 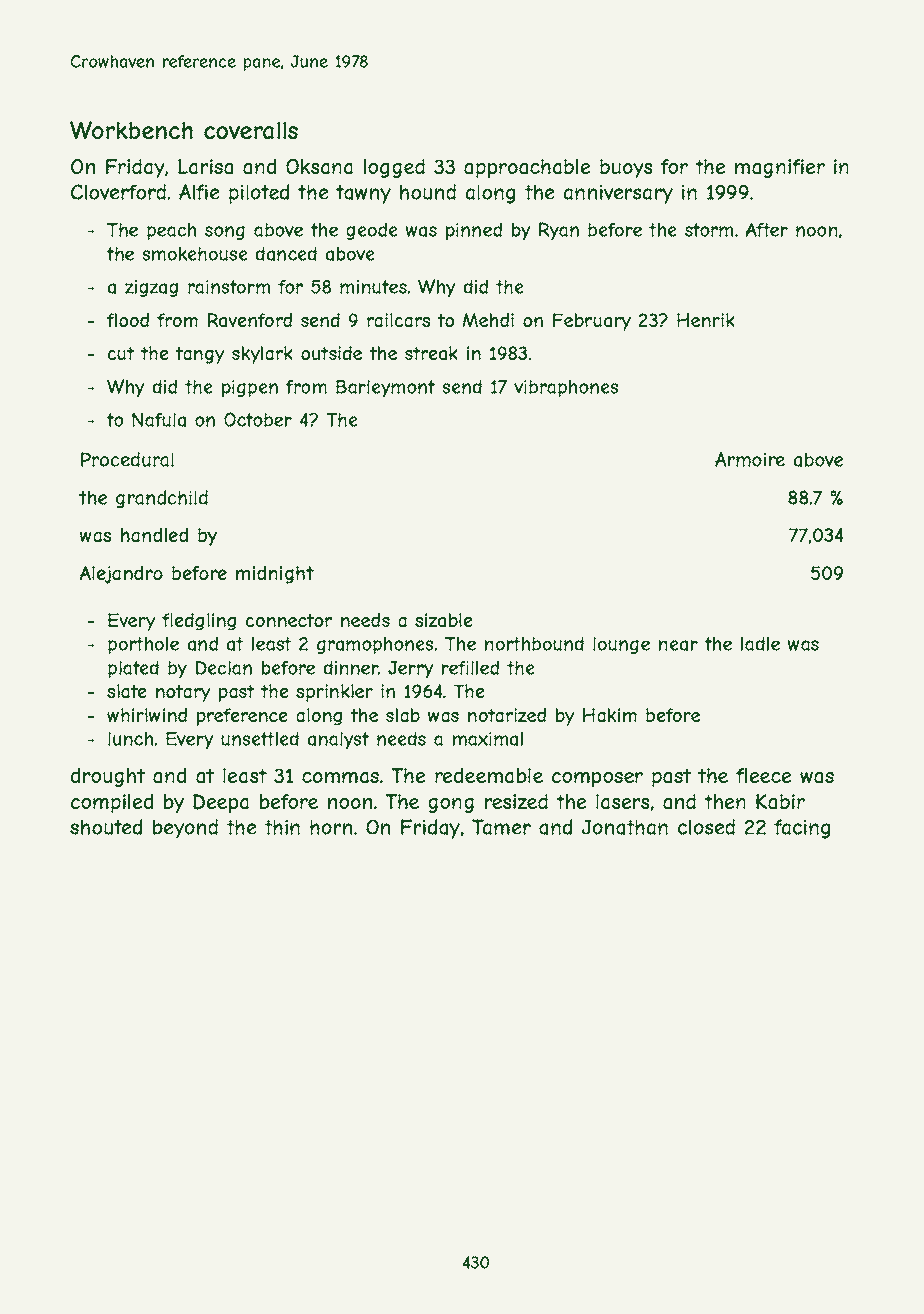 What do you see at coordinates (183, 693) in the page?
I see `notary` at bounding box center [183, 693].
